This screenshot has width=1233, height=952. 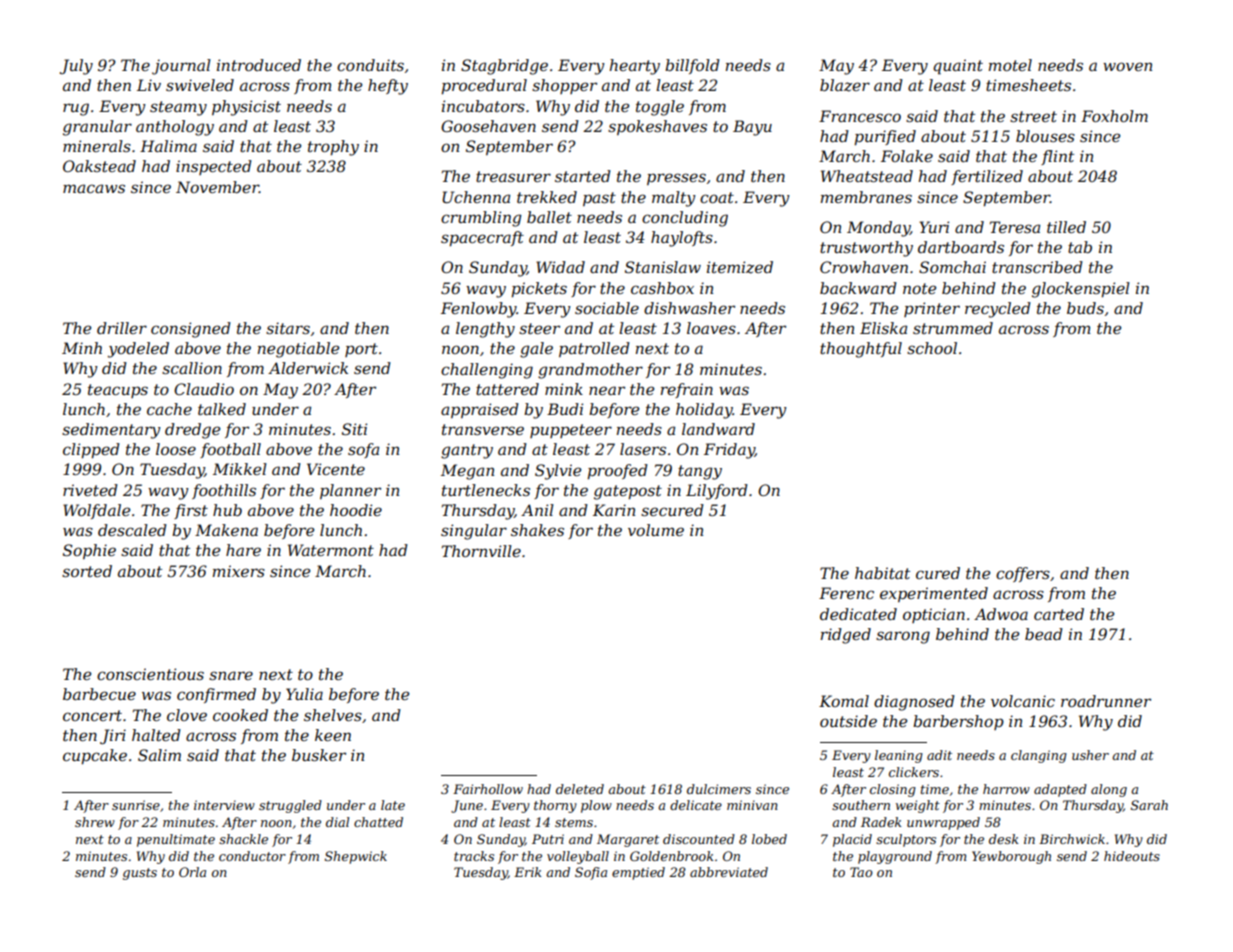 What do you see at coordinates (191, 511) in the screenshot?
I see `first` at bounding box center [191, 511].
